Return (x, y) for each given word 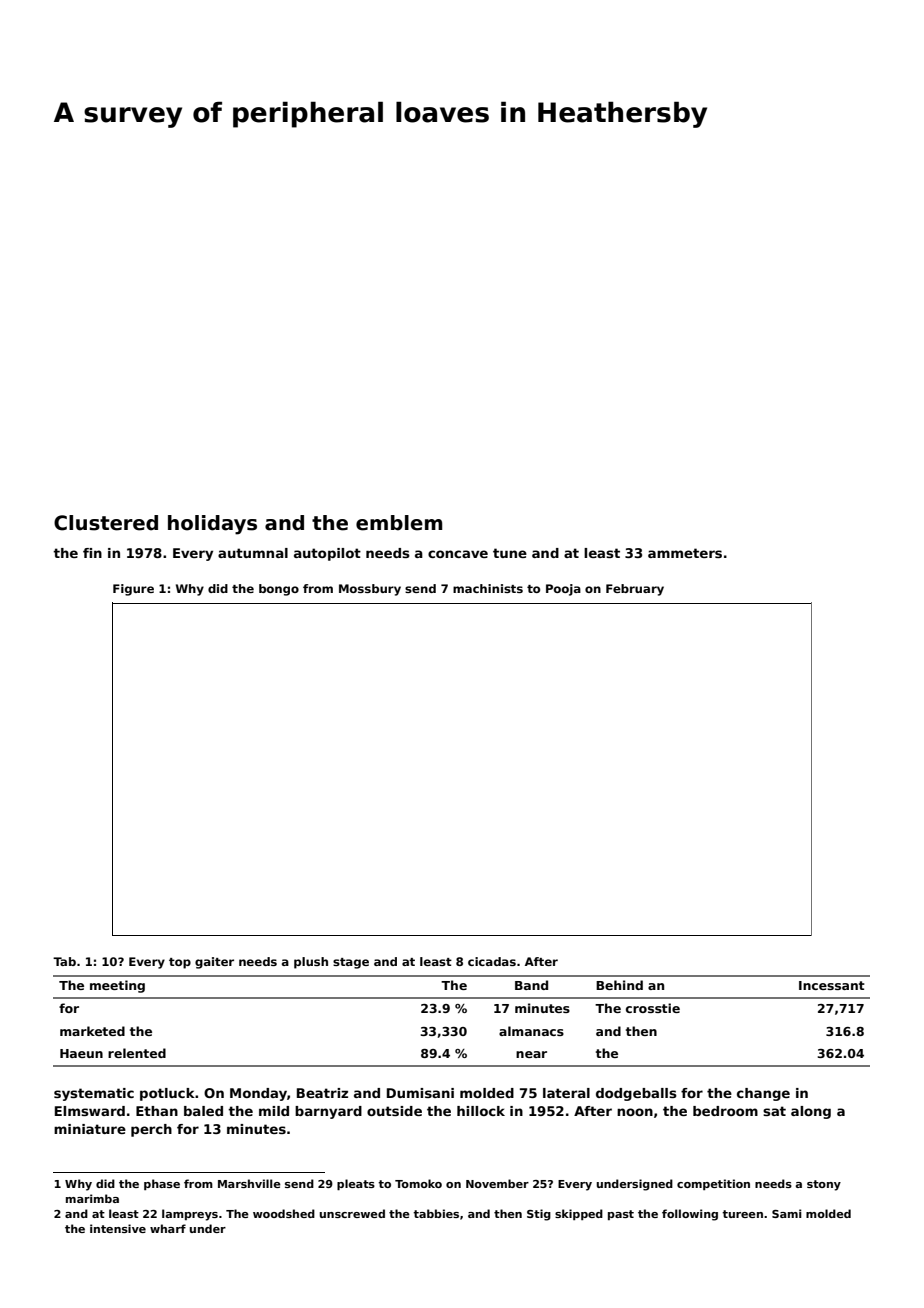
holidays (212, 525)
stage (351, 963)
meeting (117, 986)
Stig (539, 1215)
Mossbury (370, 590)
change (763, 1094)
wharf (168, 1228)
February (635, 590)
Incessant (832, 985)
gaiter (214, 963)
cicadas (492, 961)
